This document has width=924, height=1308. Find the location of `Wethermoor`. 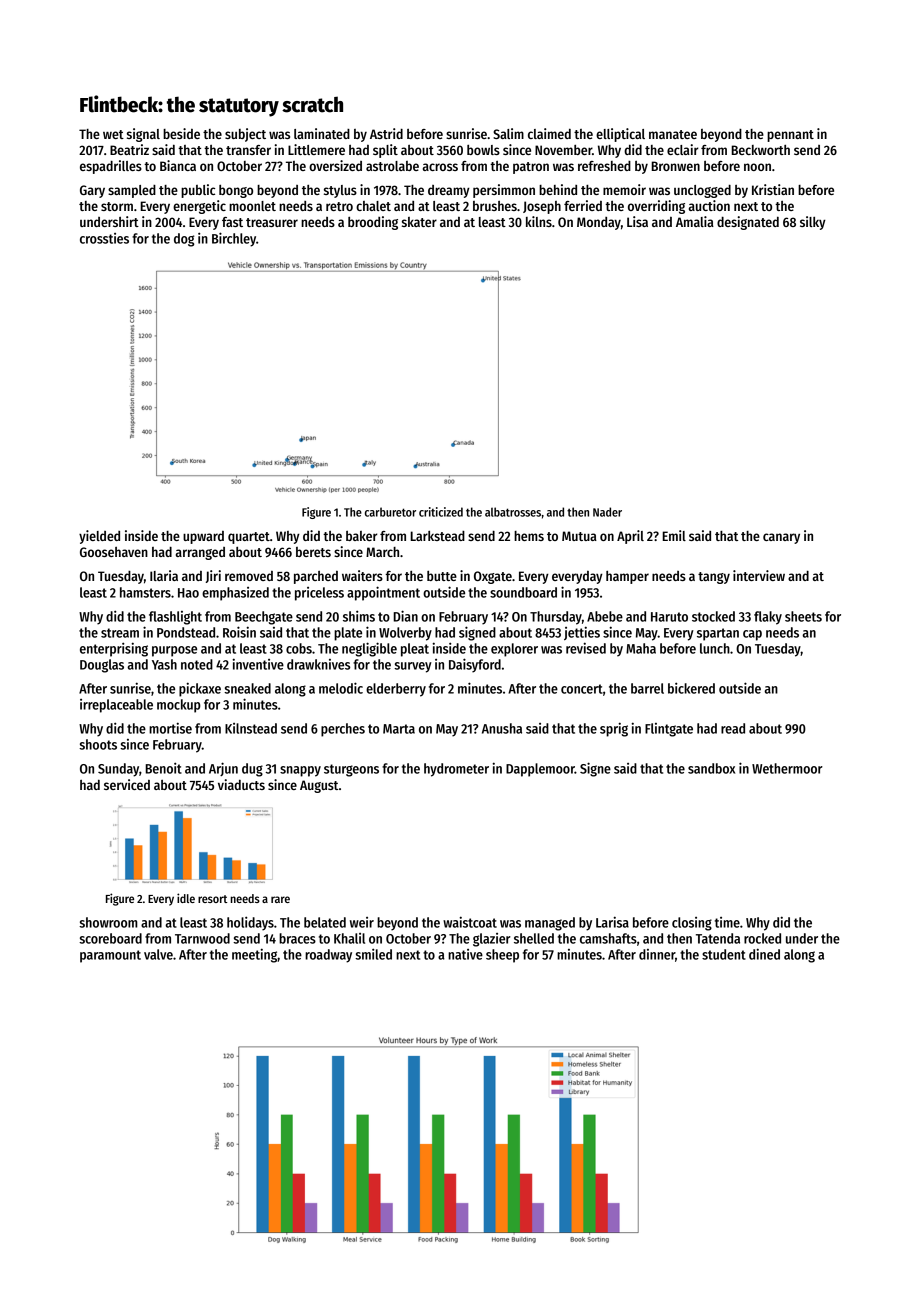

Wethermoor is located at coordinates (787, 768).
